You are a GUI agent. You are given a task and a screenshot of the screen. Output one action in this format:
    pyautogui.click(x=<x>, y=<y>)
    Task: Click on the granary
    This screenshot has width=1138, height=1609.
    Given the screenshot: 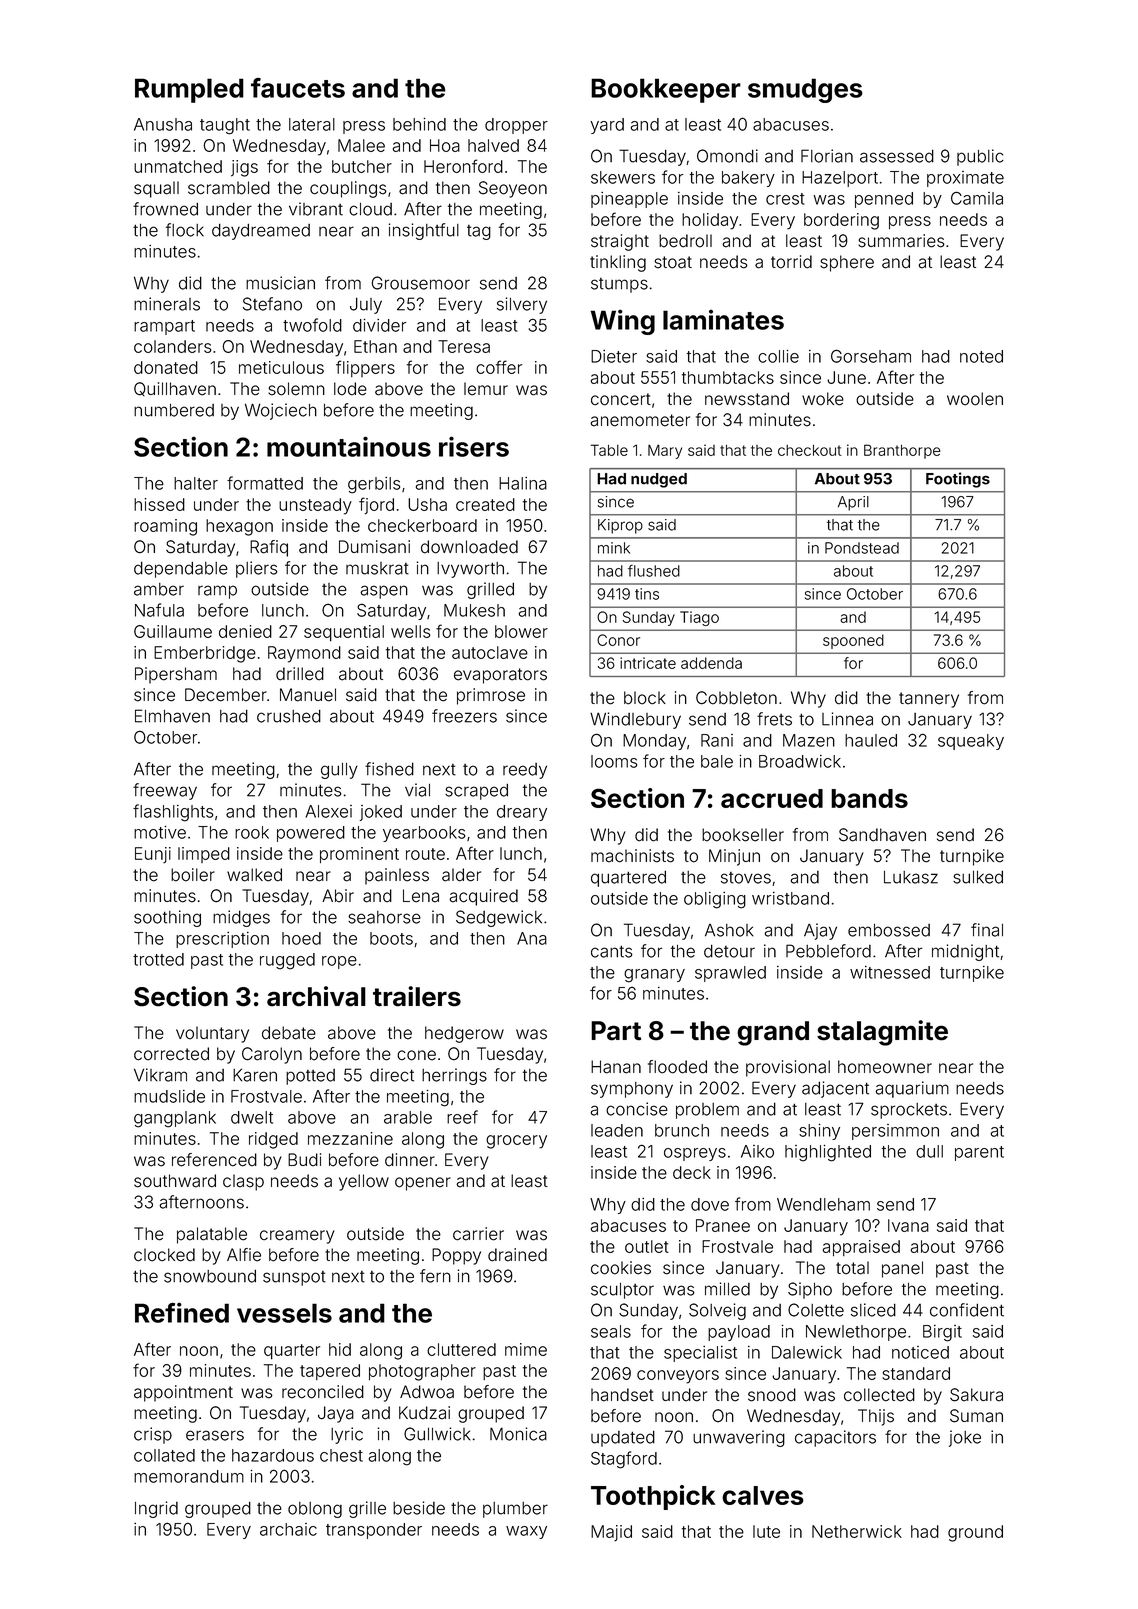 What is the action you would take?
    pyautogui.click(x=654, y=976)
